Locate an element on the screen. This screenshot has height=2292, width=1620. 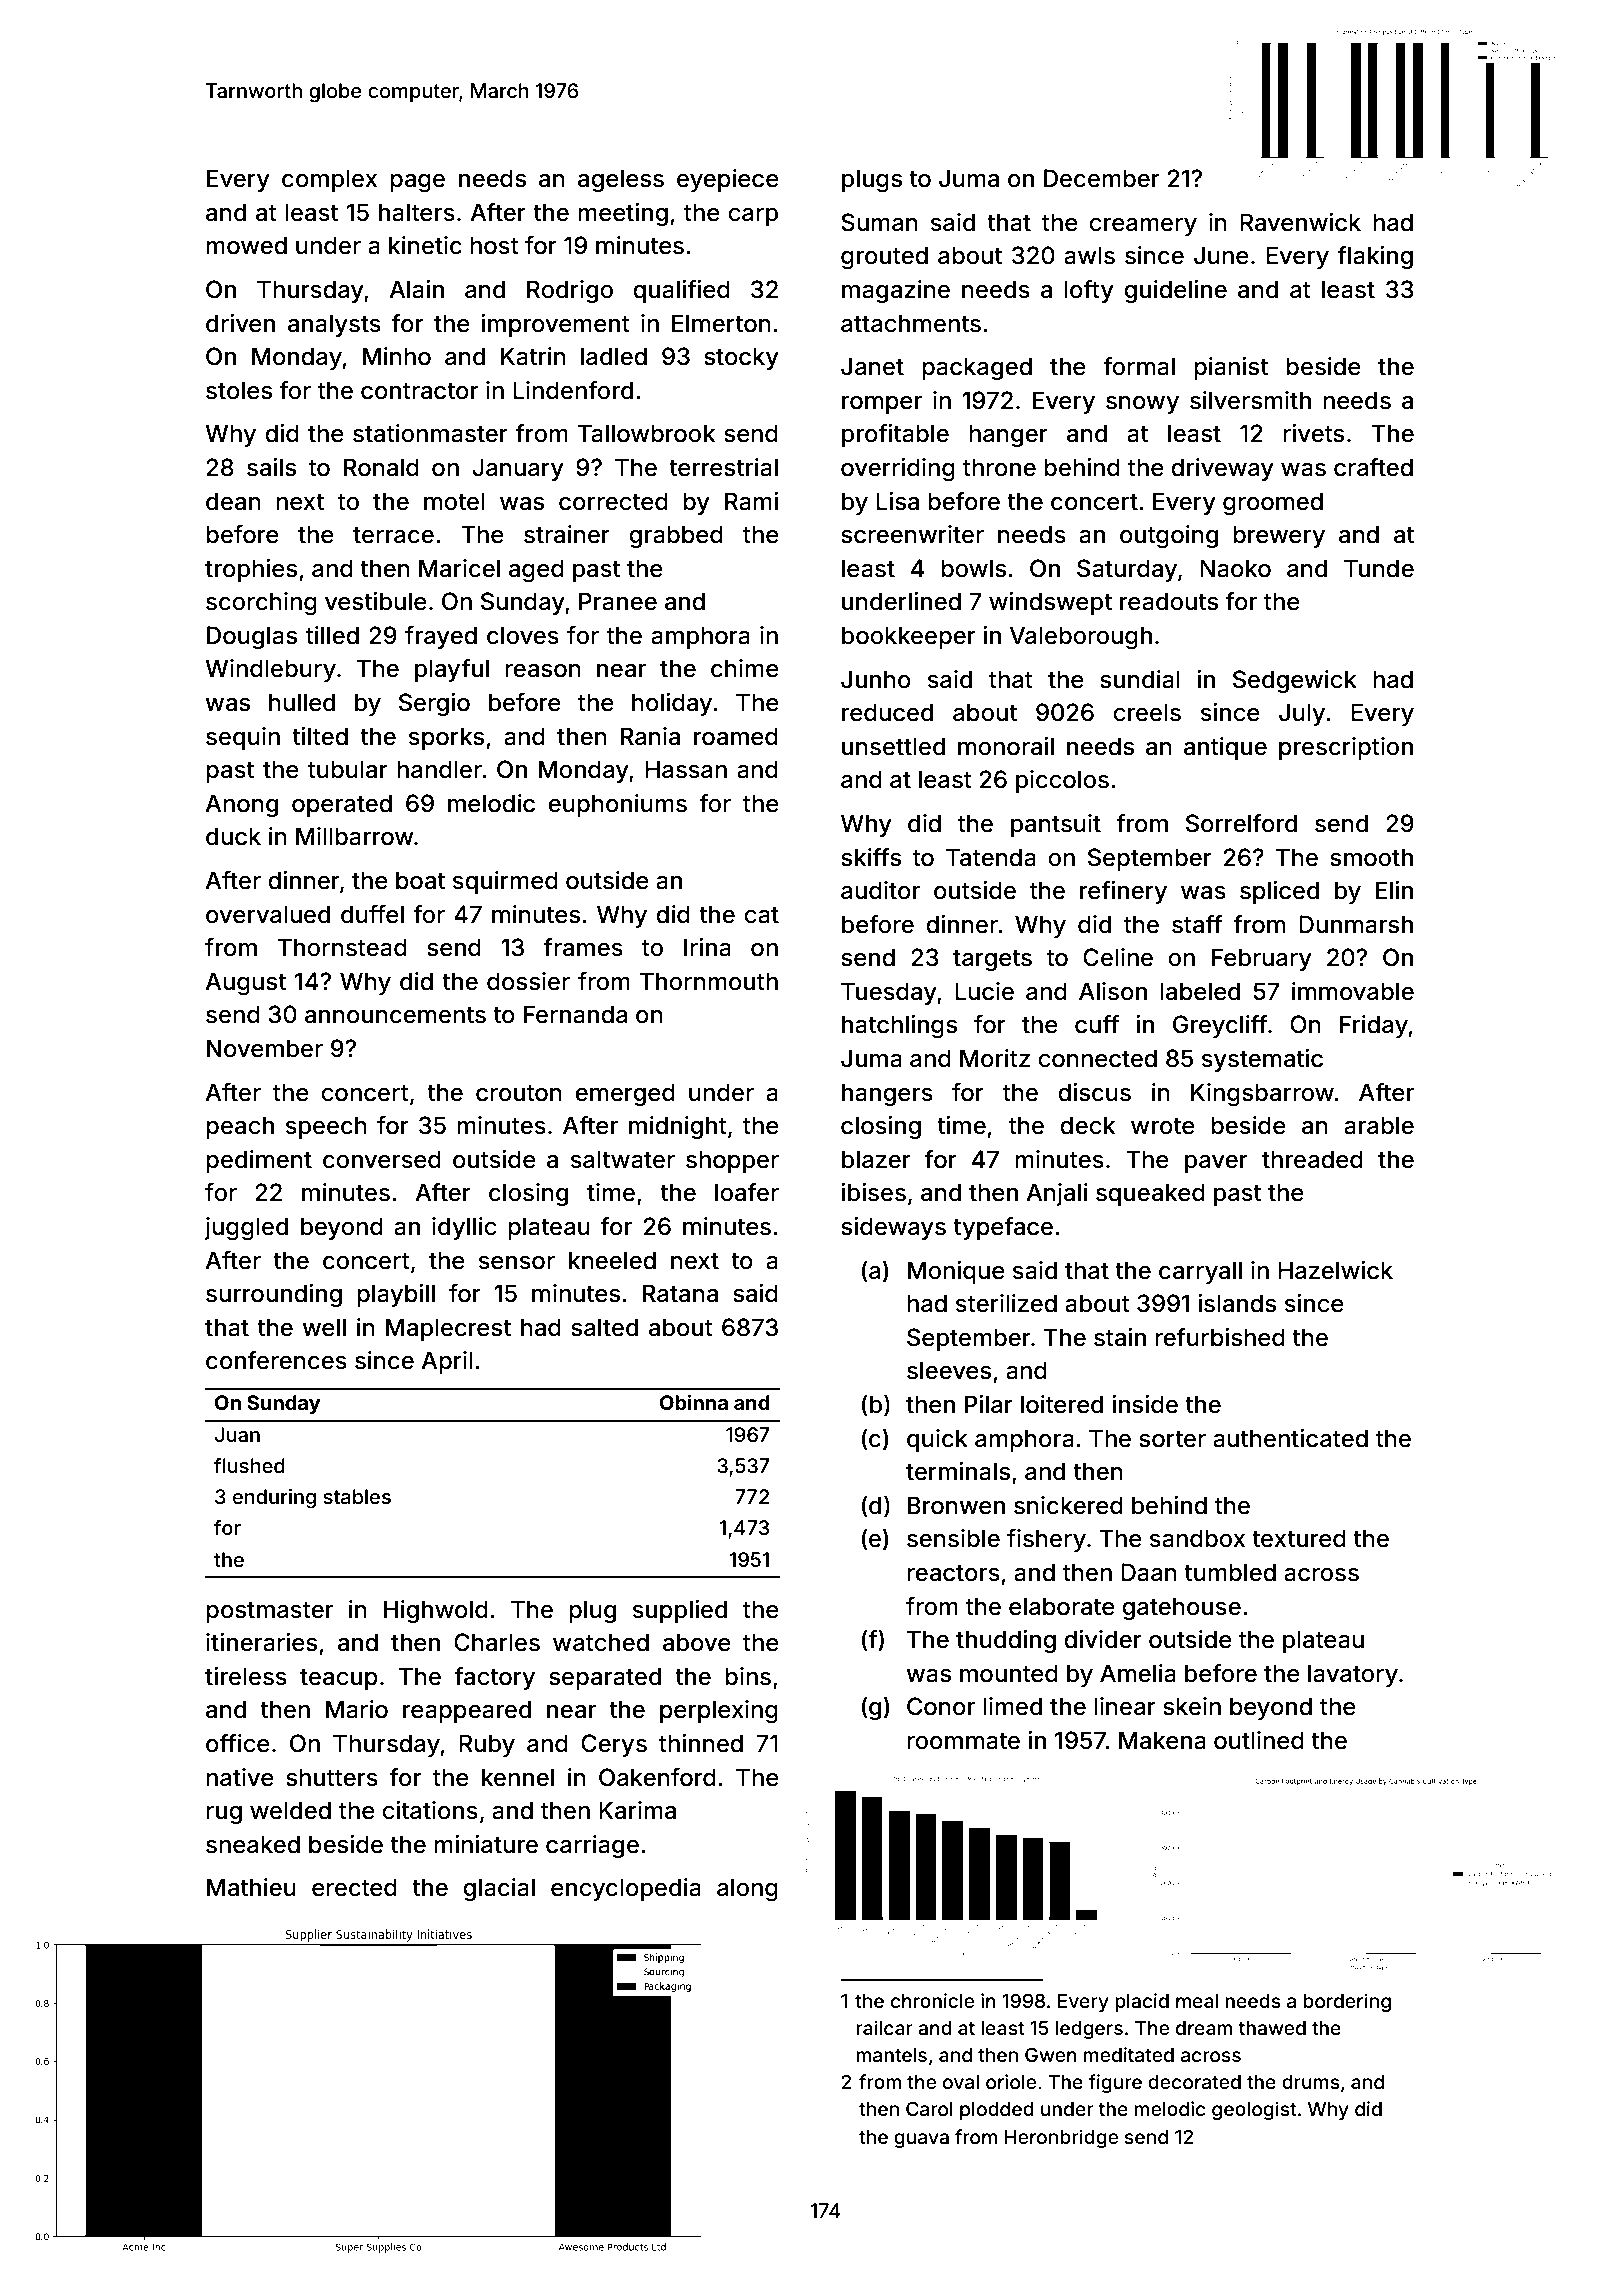
tireless is located at coordinates (246, 1676).
